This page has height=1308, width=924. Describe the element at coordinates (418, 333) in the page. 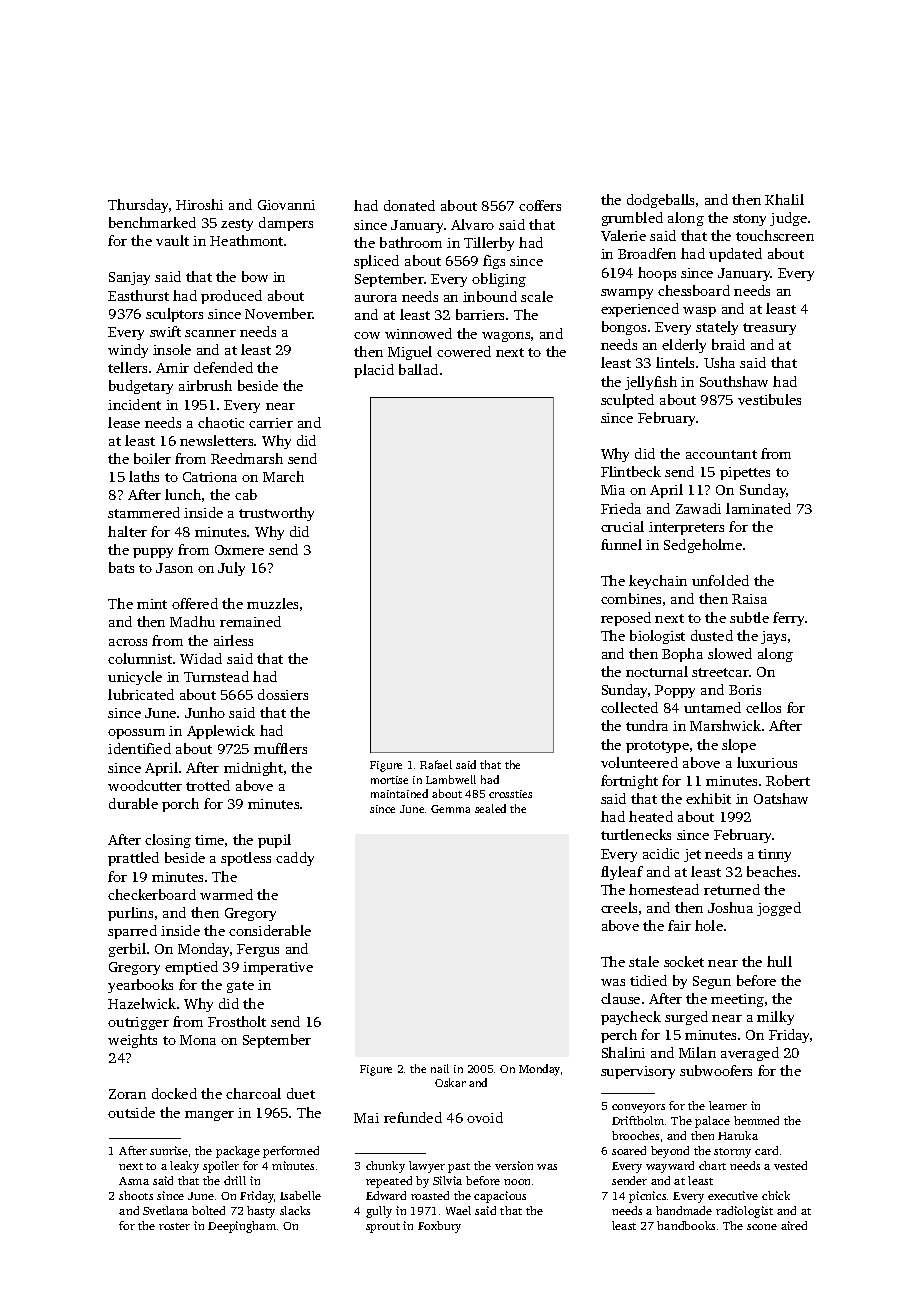

I see `winnowed` at that location.
